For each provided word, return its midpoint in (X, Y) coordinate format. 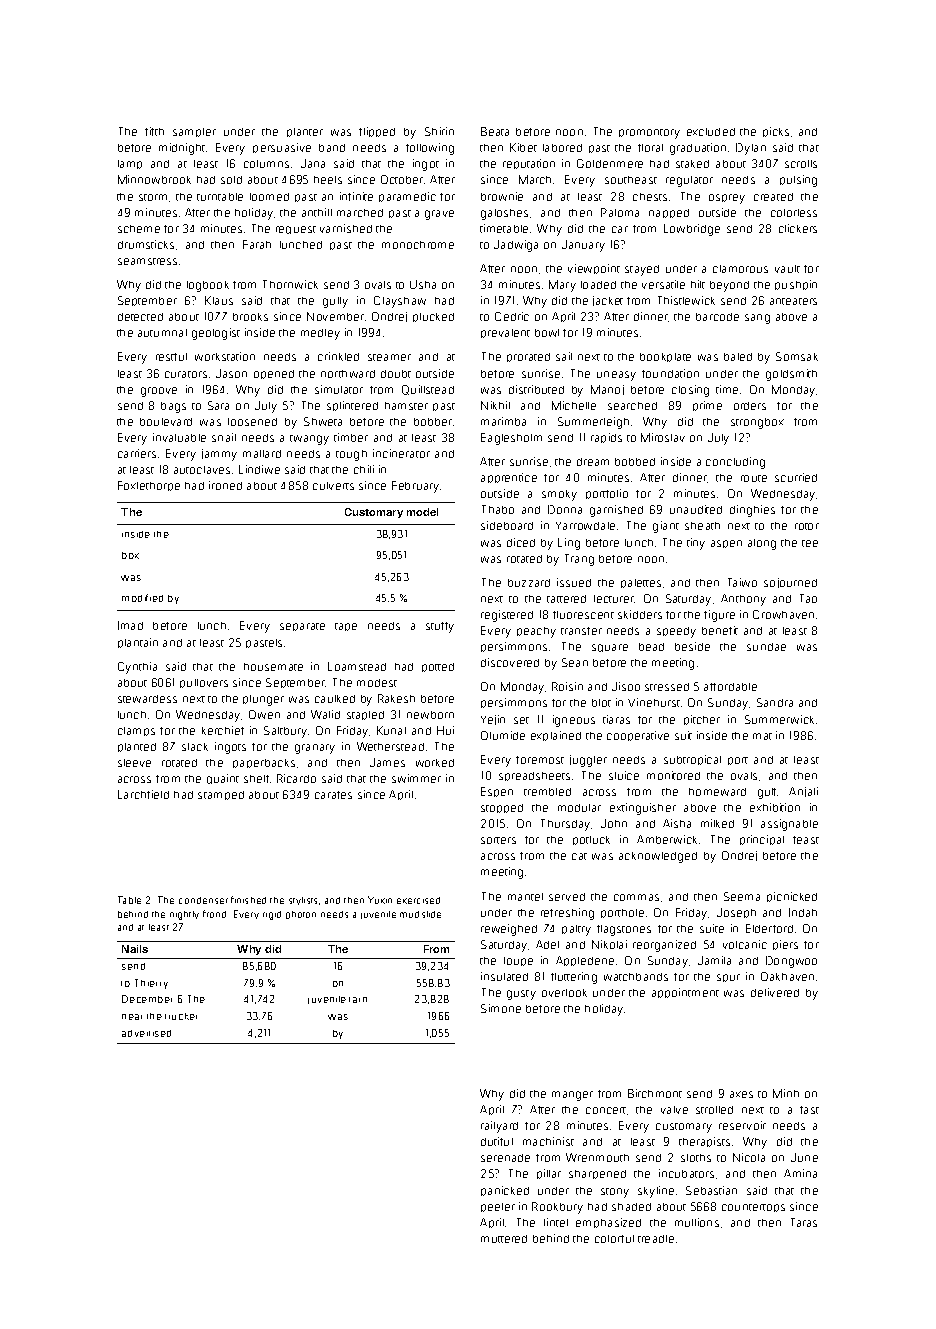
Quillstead (428, 390)
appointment (685, 993)
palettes (641, 583)
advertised (146, 1033)
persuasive (282, 148)
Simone (501, 1008)
